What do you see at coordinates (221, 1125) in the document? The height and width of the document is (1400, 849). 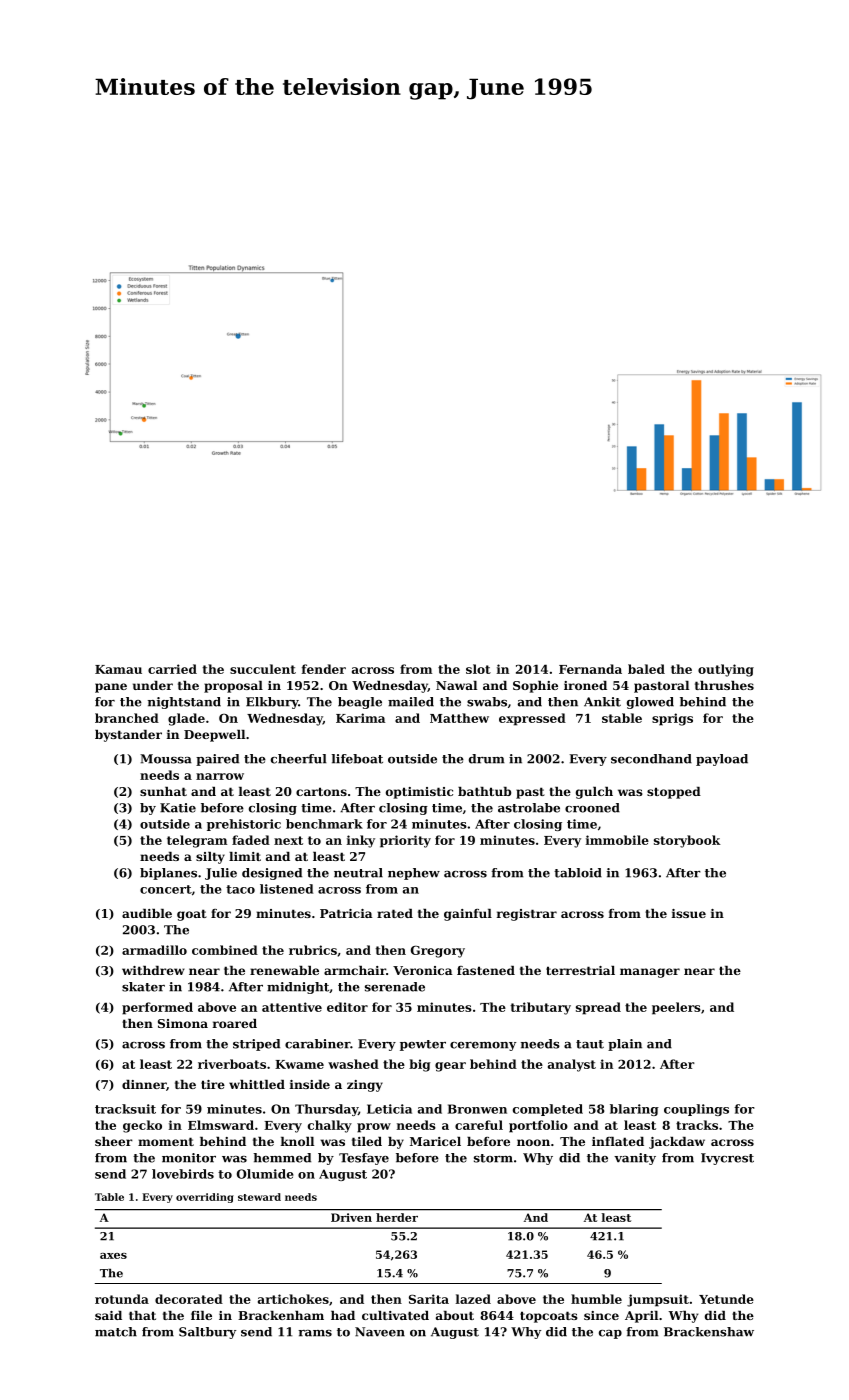 I see `Elmsward` at bounding box center [221, 1125].
